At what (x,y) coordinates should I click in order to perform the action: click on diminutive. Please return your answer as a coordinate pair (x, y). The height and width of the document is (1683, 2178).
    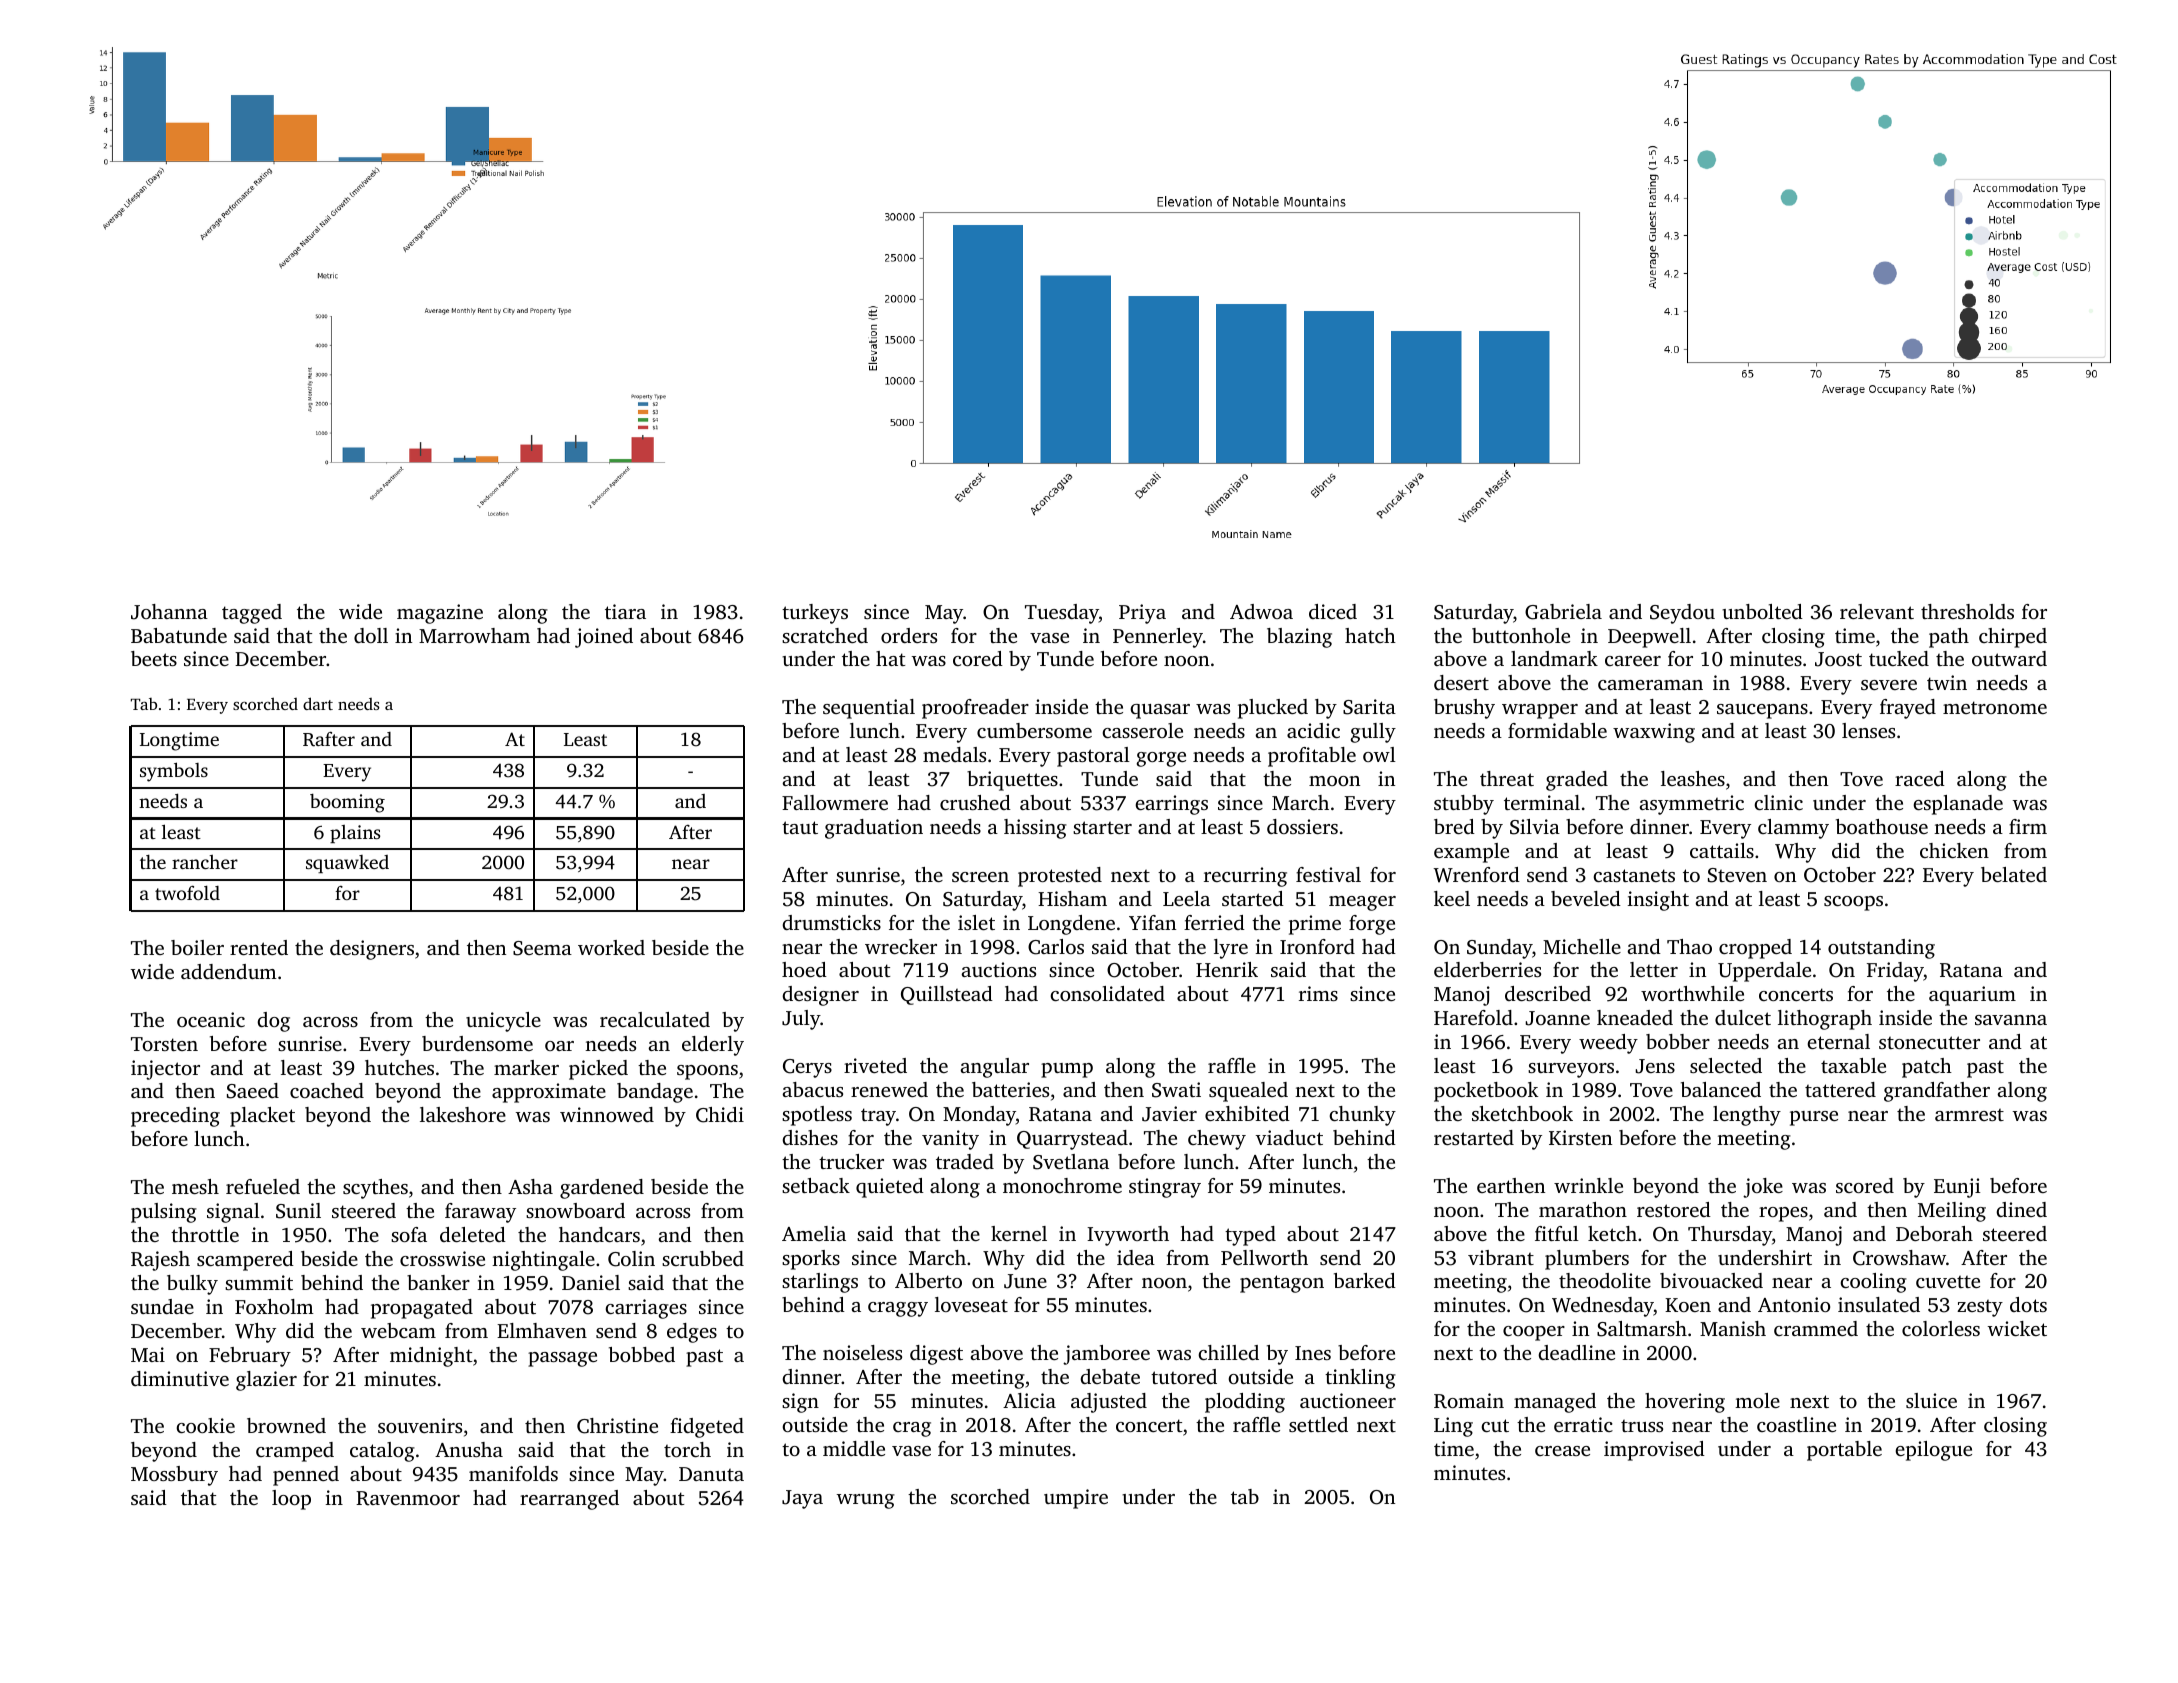
    Looking at the image, I should click on (180, 1378).
